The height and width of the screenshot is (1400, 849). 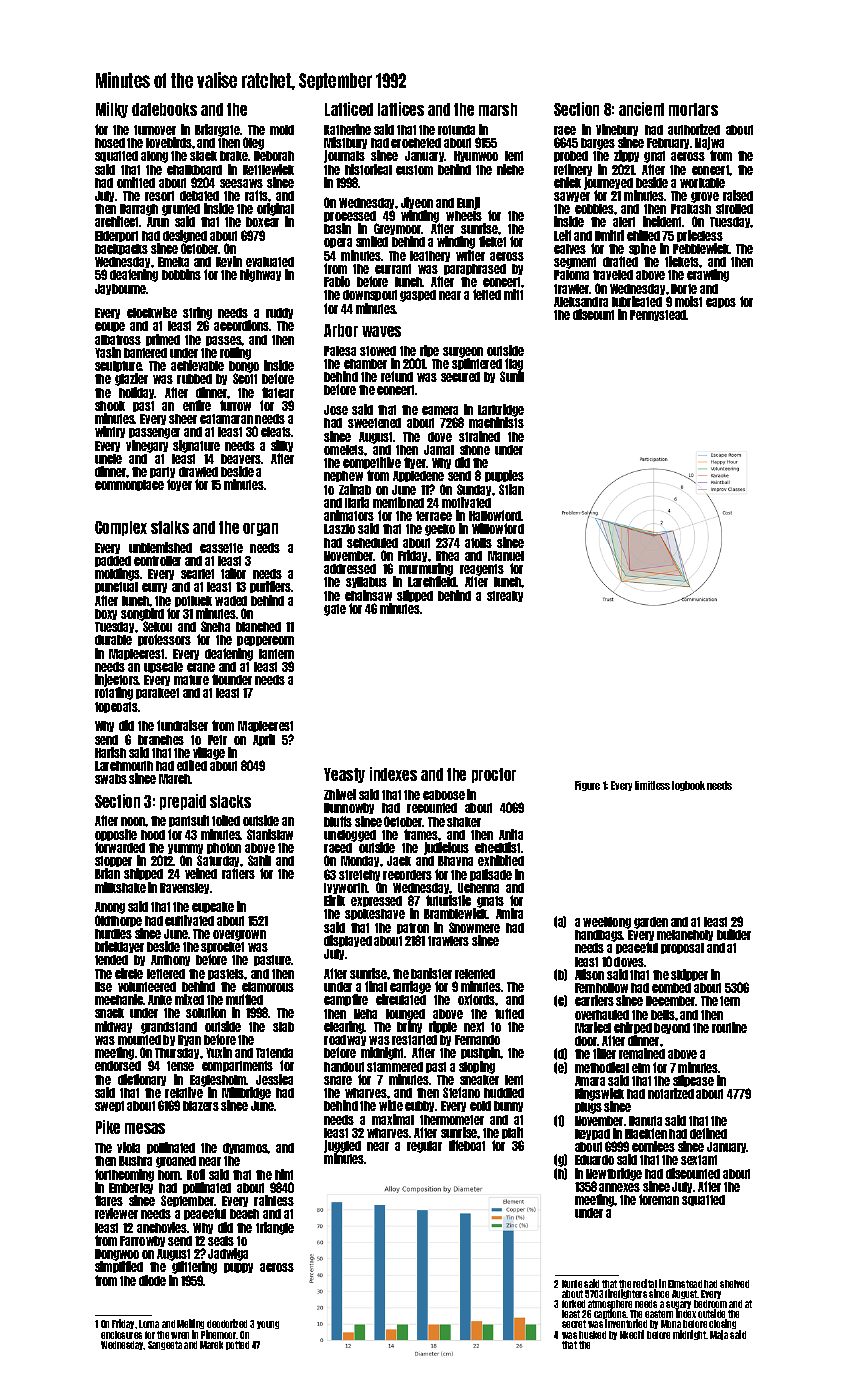 I want to click on Stian, so click(x=511, y=489).
